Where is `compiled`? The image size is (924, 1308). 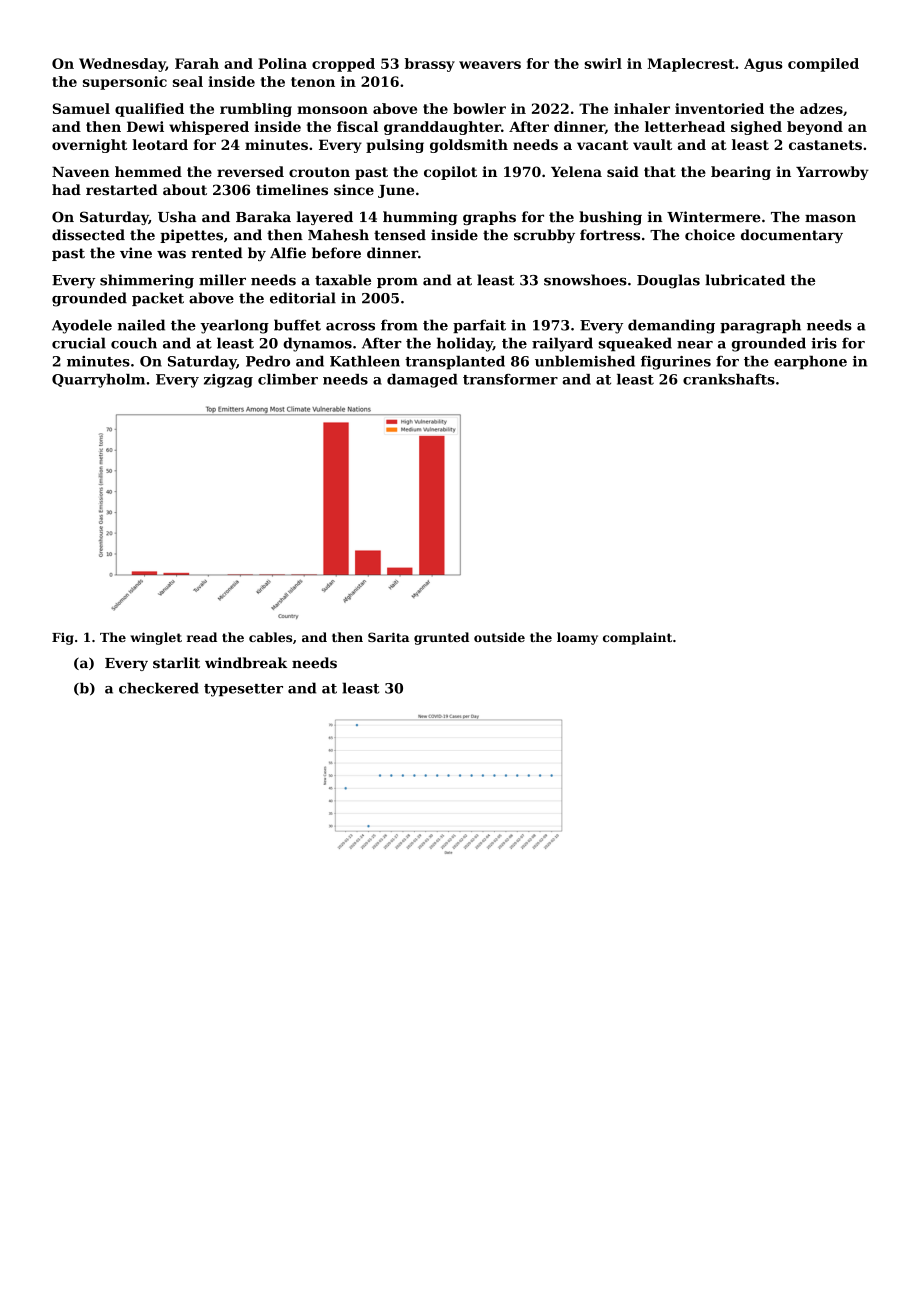
compiled is located at coordinates (823, 65).
